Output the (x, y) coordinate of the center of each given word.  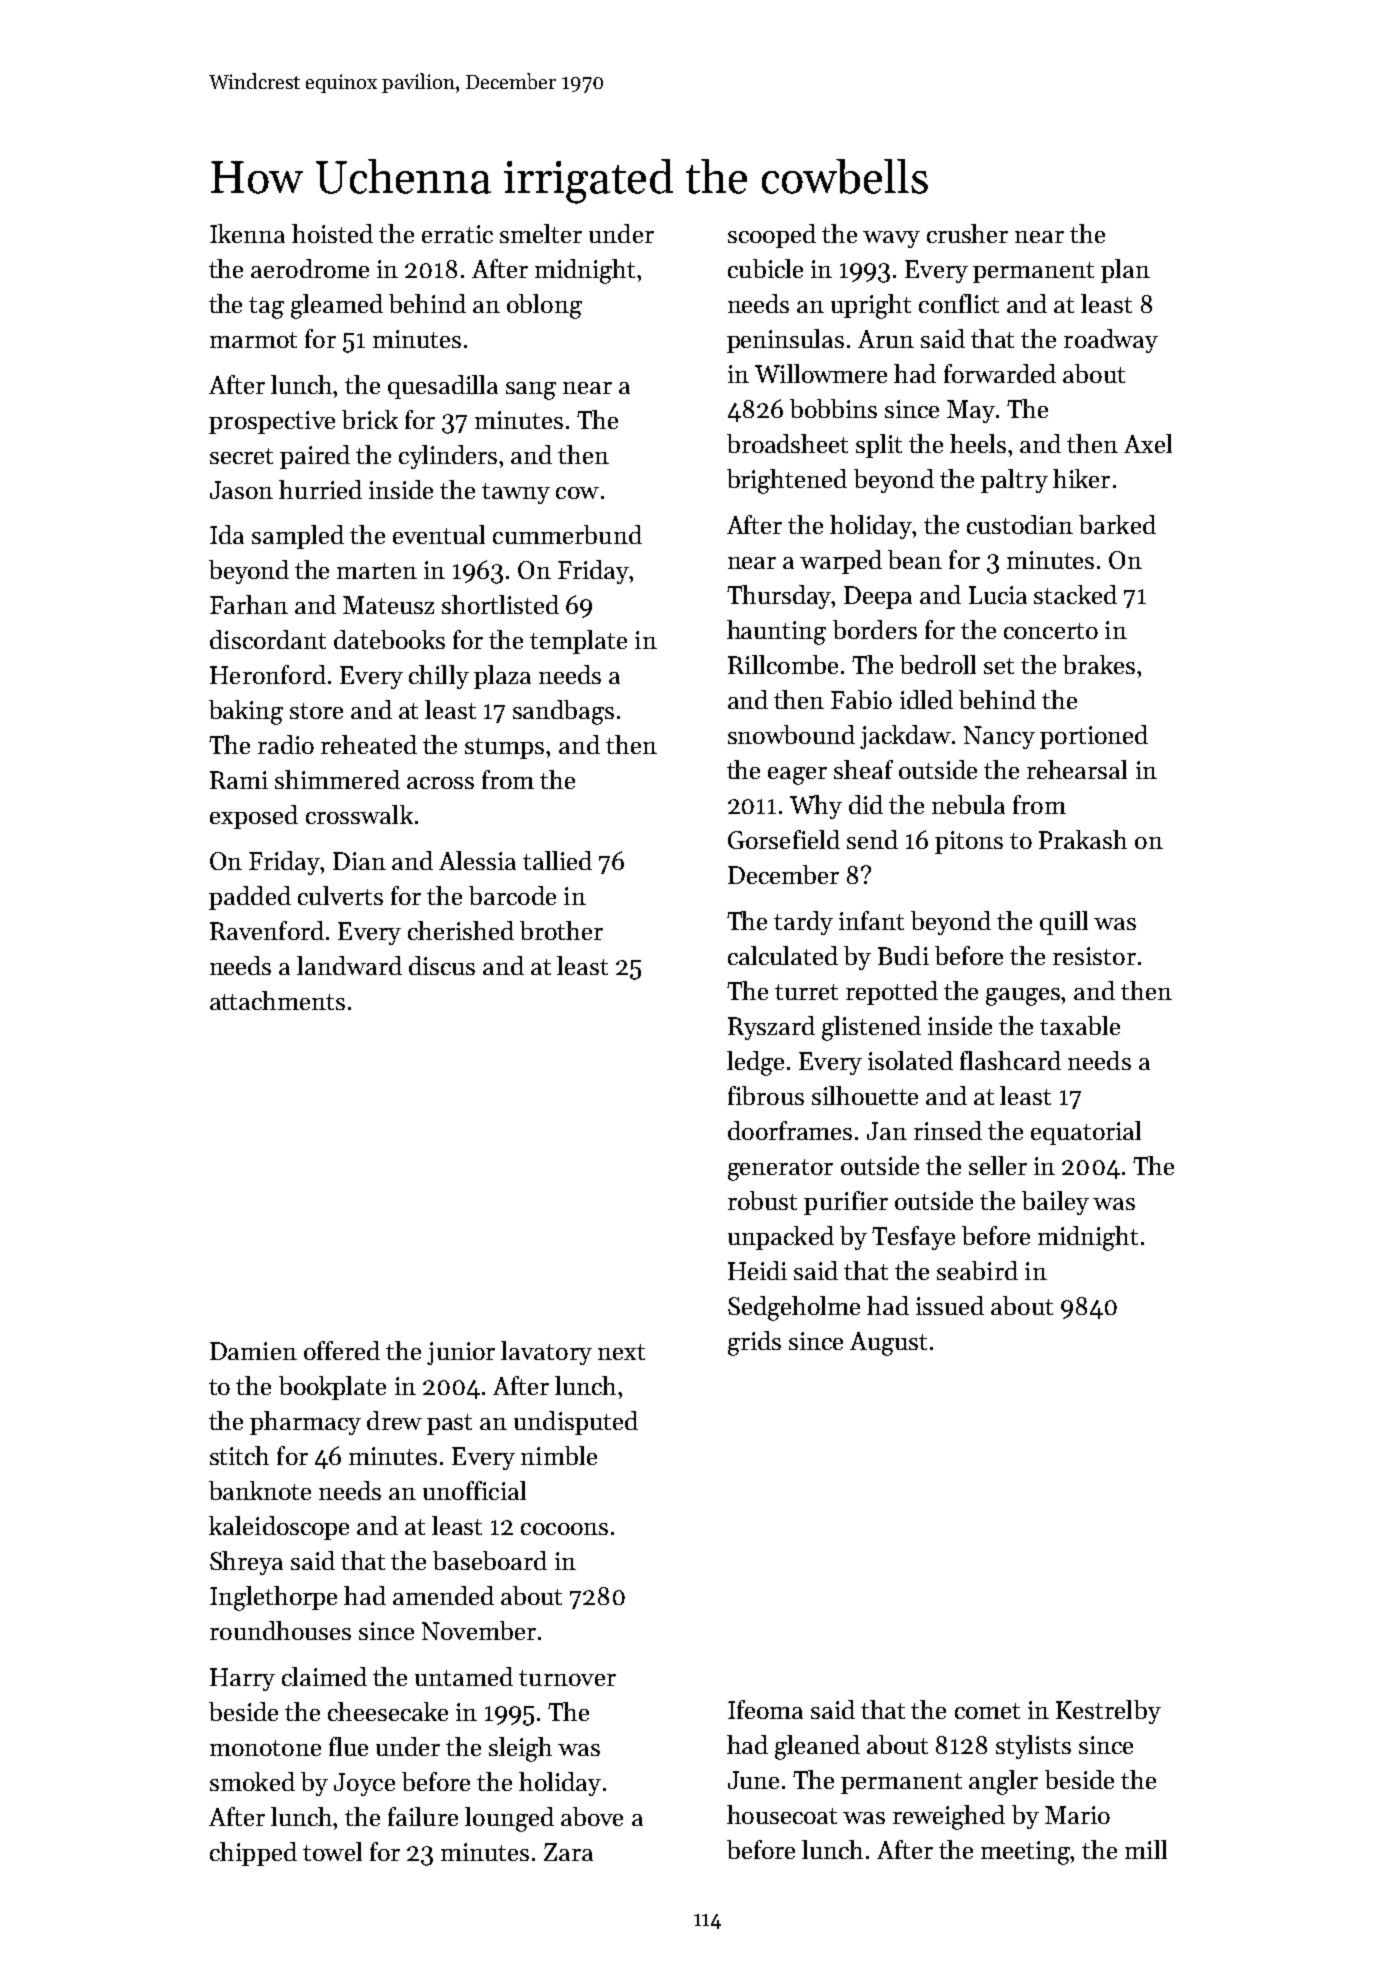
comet (987, 1711)
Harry (242, 1679)
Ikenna (247, 233)
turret (806, 992)
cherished (461, 930)
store (316, 711)
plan (1125, 271)
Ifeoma (765, 1709)
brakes (1099, 664)
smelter (541, 233)
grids (754, 1343)
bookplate (332, 1388)
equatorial (1086, 1133)
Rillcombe (783, 664)
